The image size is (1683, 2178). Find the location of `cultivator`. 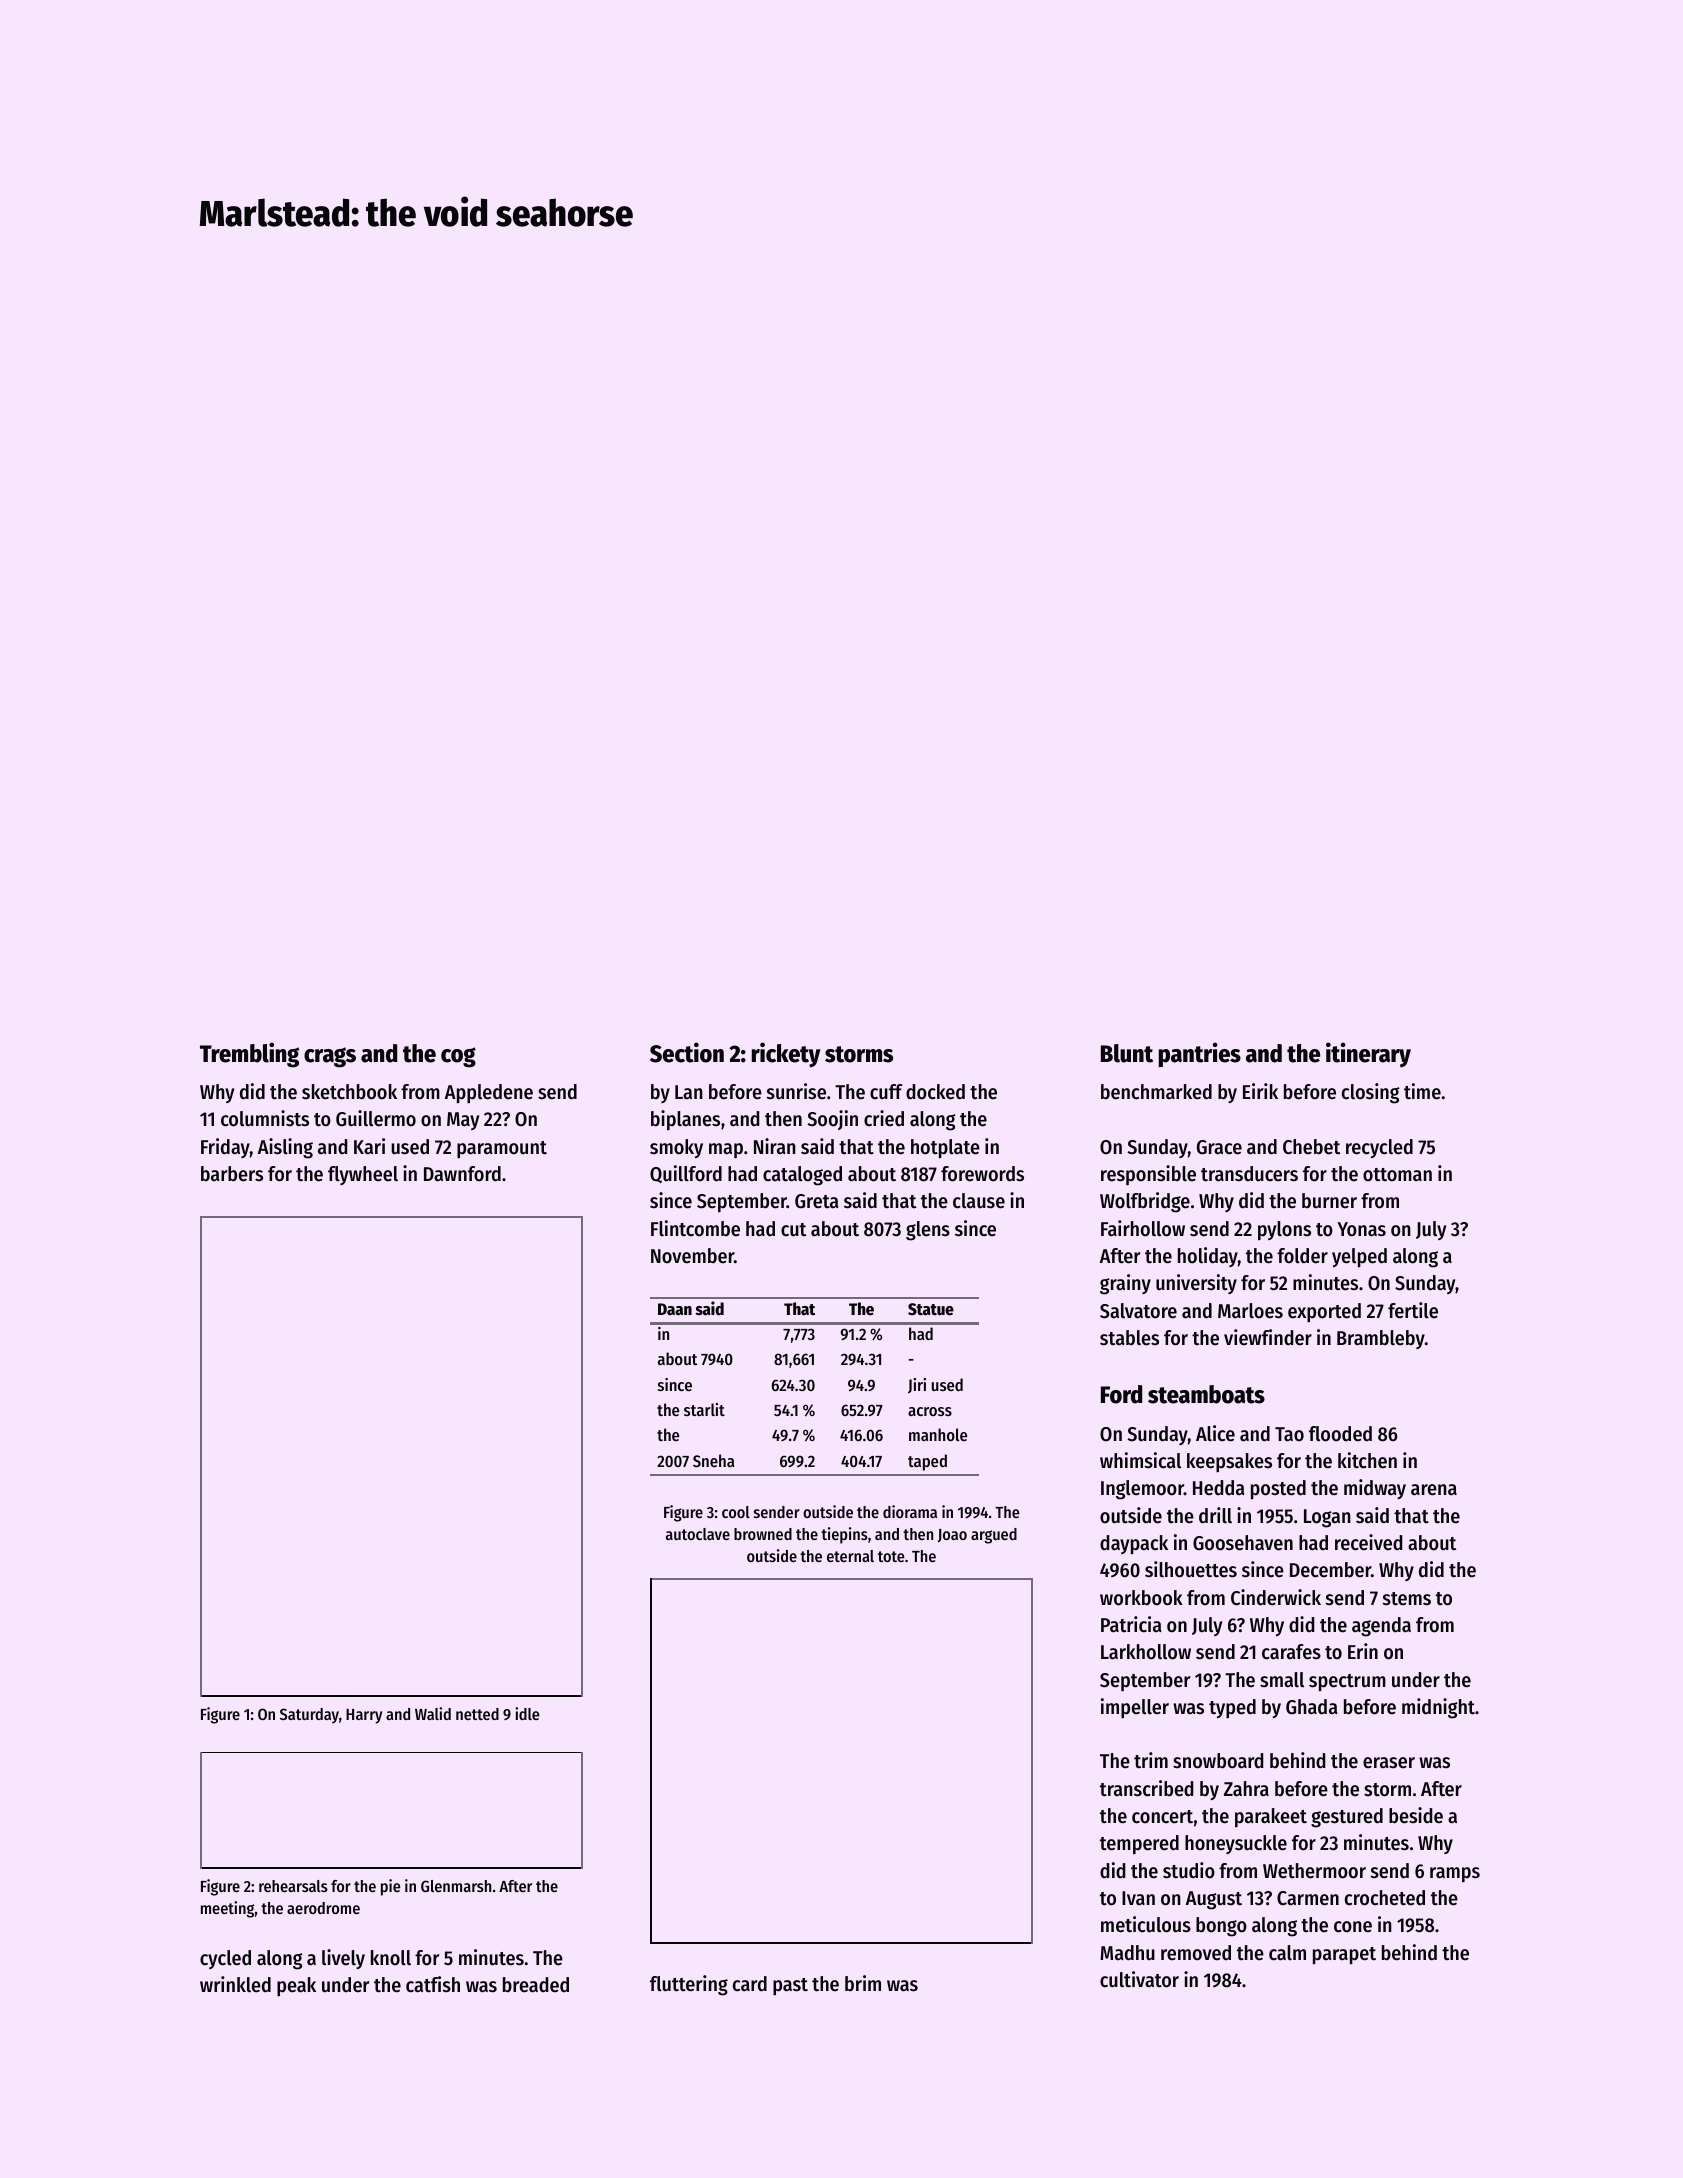

cultivator is located at coordinates (1139, 1979).
